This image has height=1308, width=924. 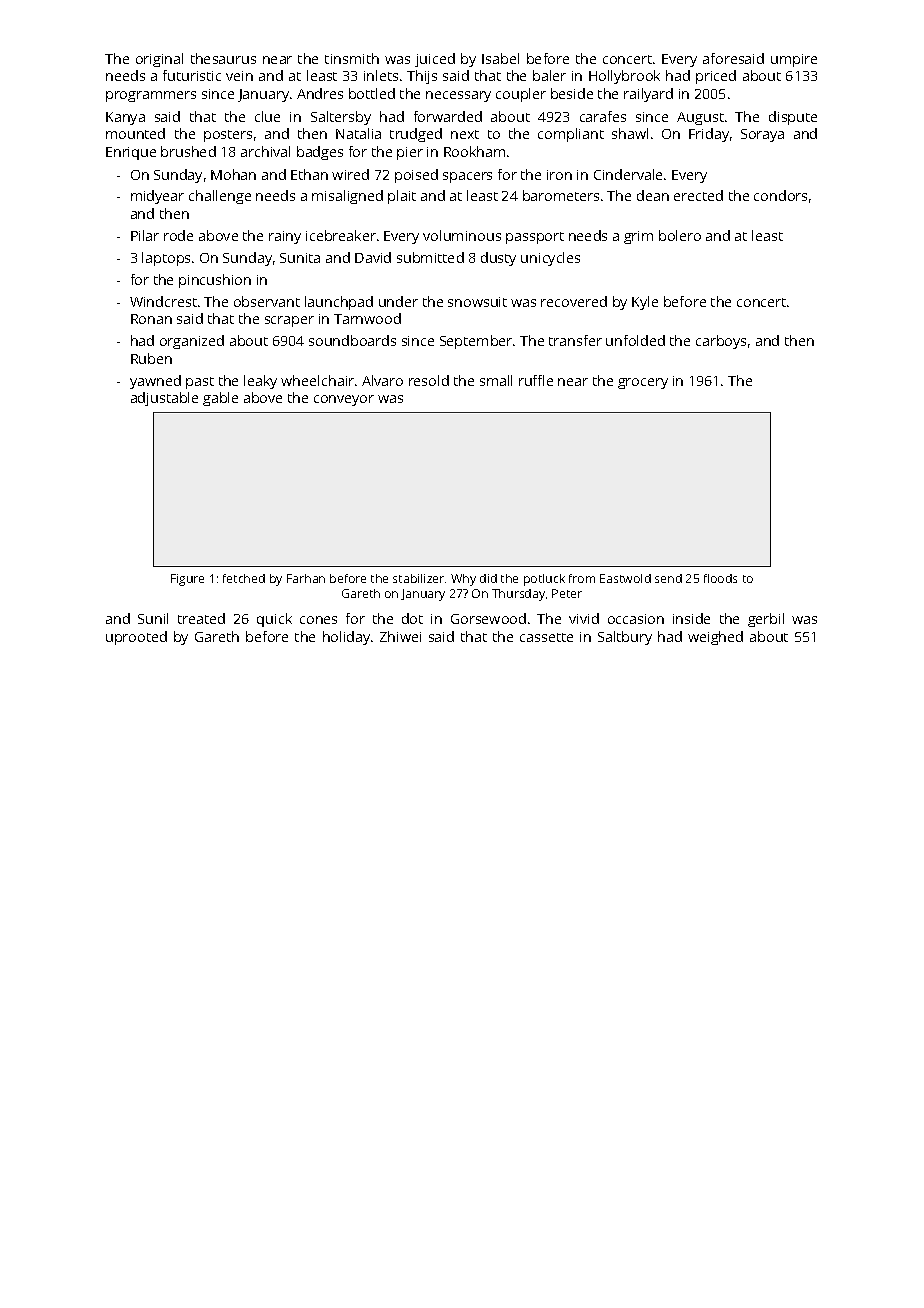 What do you see at coordinates (467, 177) in the image?
I see `spacers` at bounding box center [467, 177].
